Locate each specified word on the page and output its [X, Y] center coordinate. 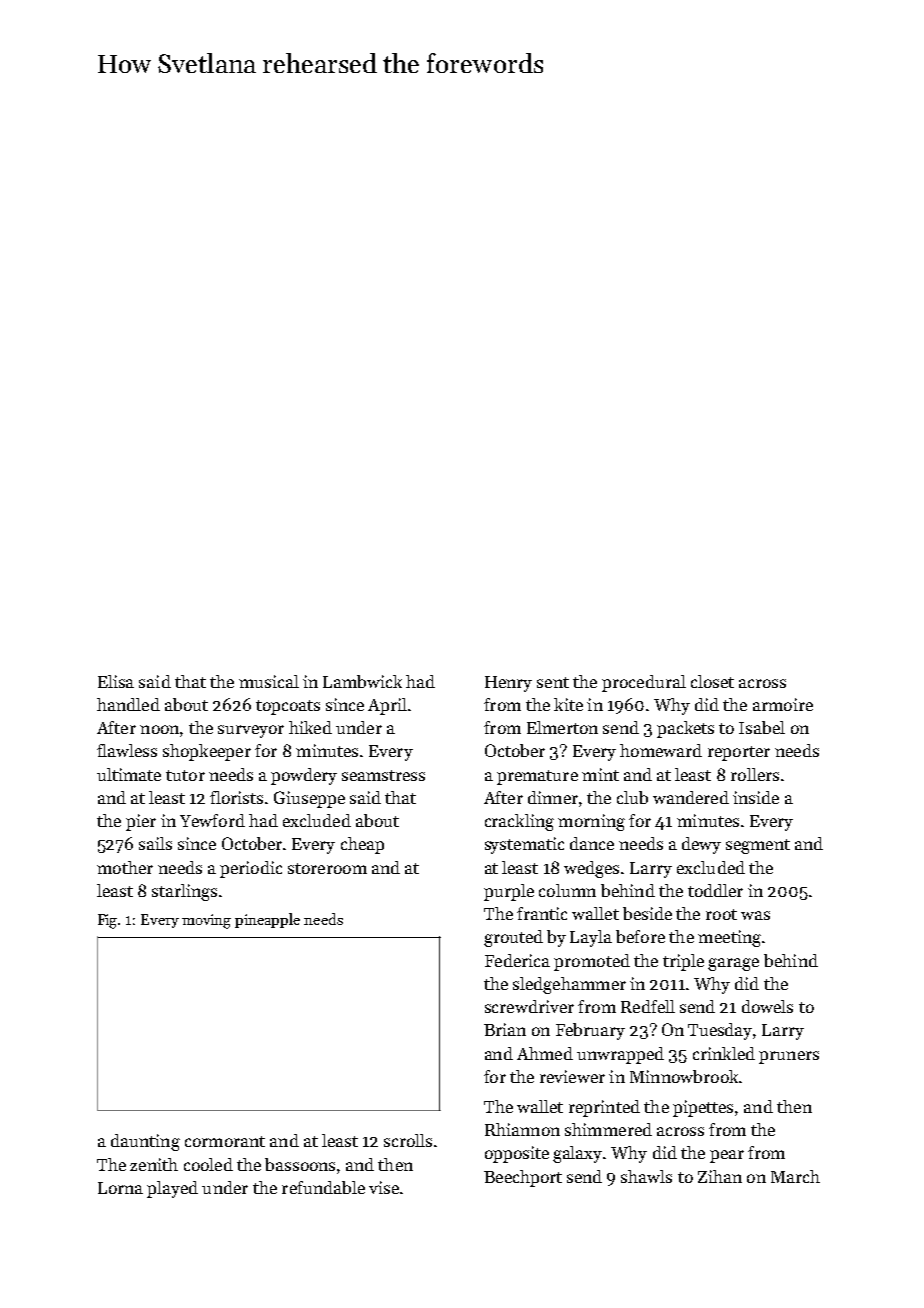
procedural [644, 683]
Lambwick [362, 681]
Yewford [212, 820]
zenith [154, 1164]
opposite [517, 1154]
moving [206, 921]
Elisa [116, 681]
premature [537, 777]
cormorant [225, 1141]
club [632, 797]
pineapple [267, 920]
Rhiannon [522, 1129]
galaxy [577, 1154]
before [640, 936]
